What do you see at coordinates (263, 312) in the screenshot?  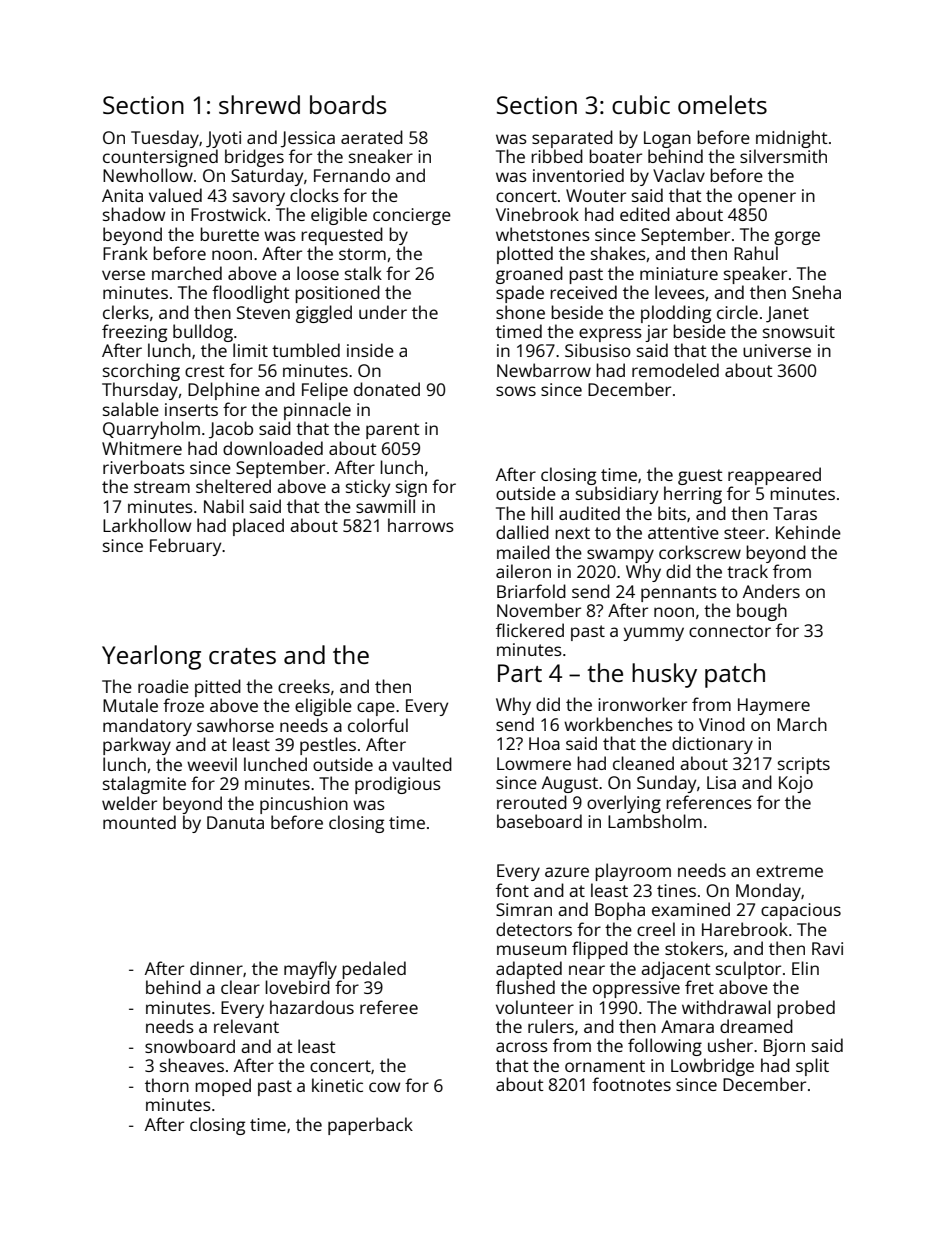 I see `Steven` at bounding box center [263, 312].
